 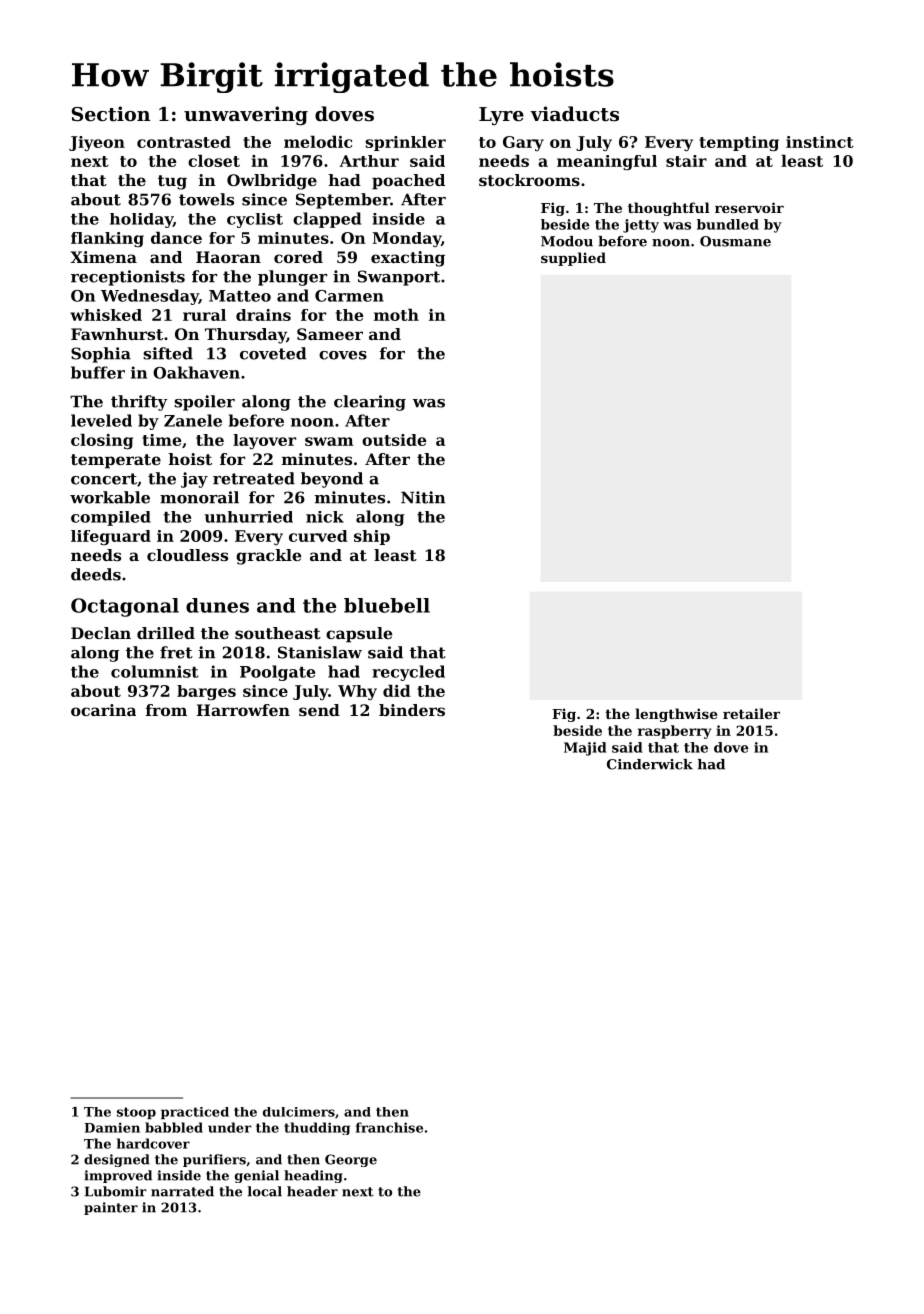 I want to click on franchise, so click(x=389, y=1127).
